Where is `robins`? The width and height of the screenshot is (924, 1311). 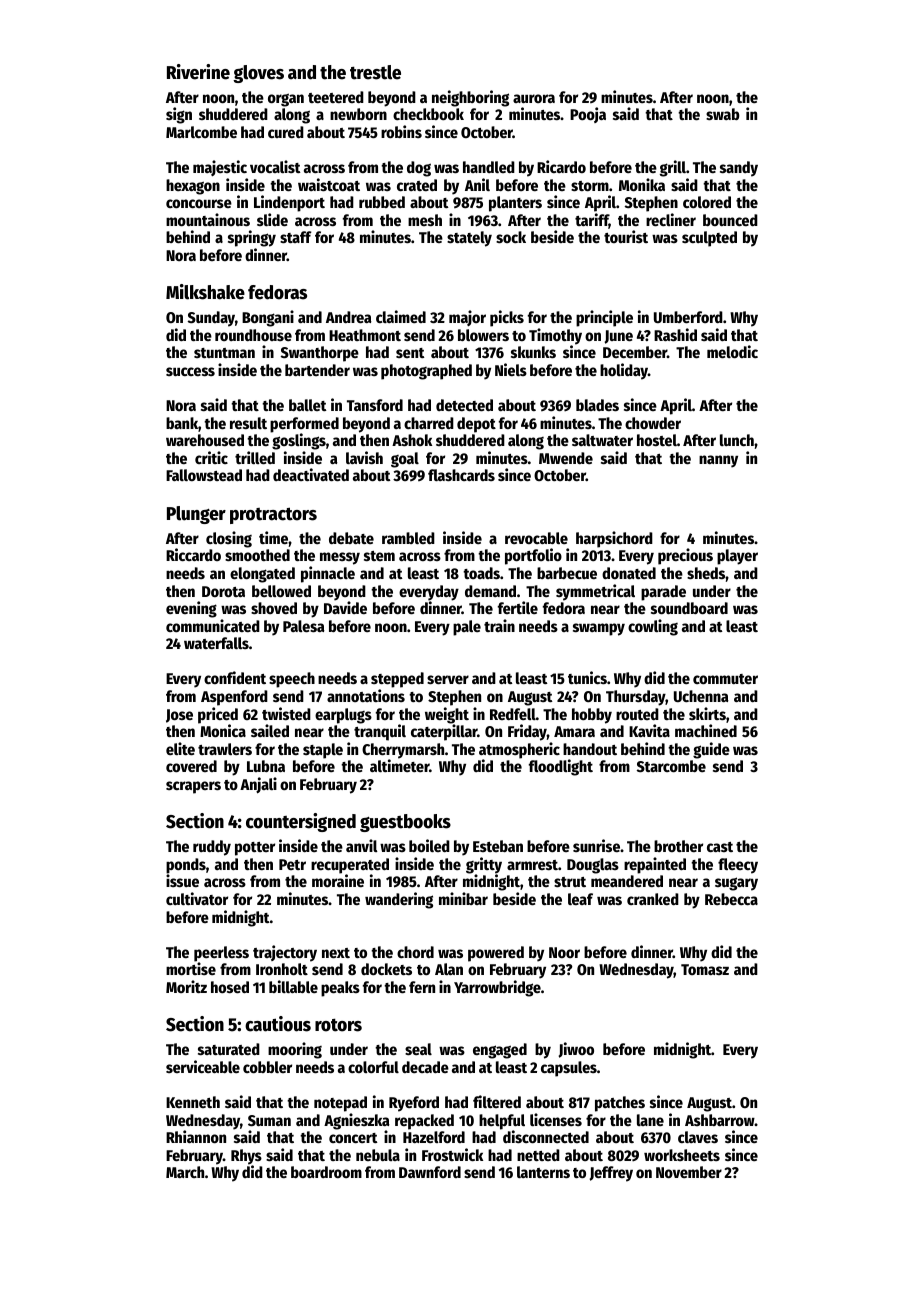 robins is located at coordinates (401, 131).
